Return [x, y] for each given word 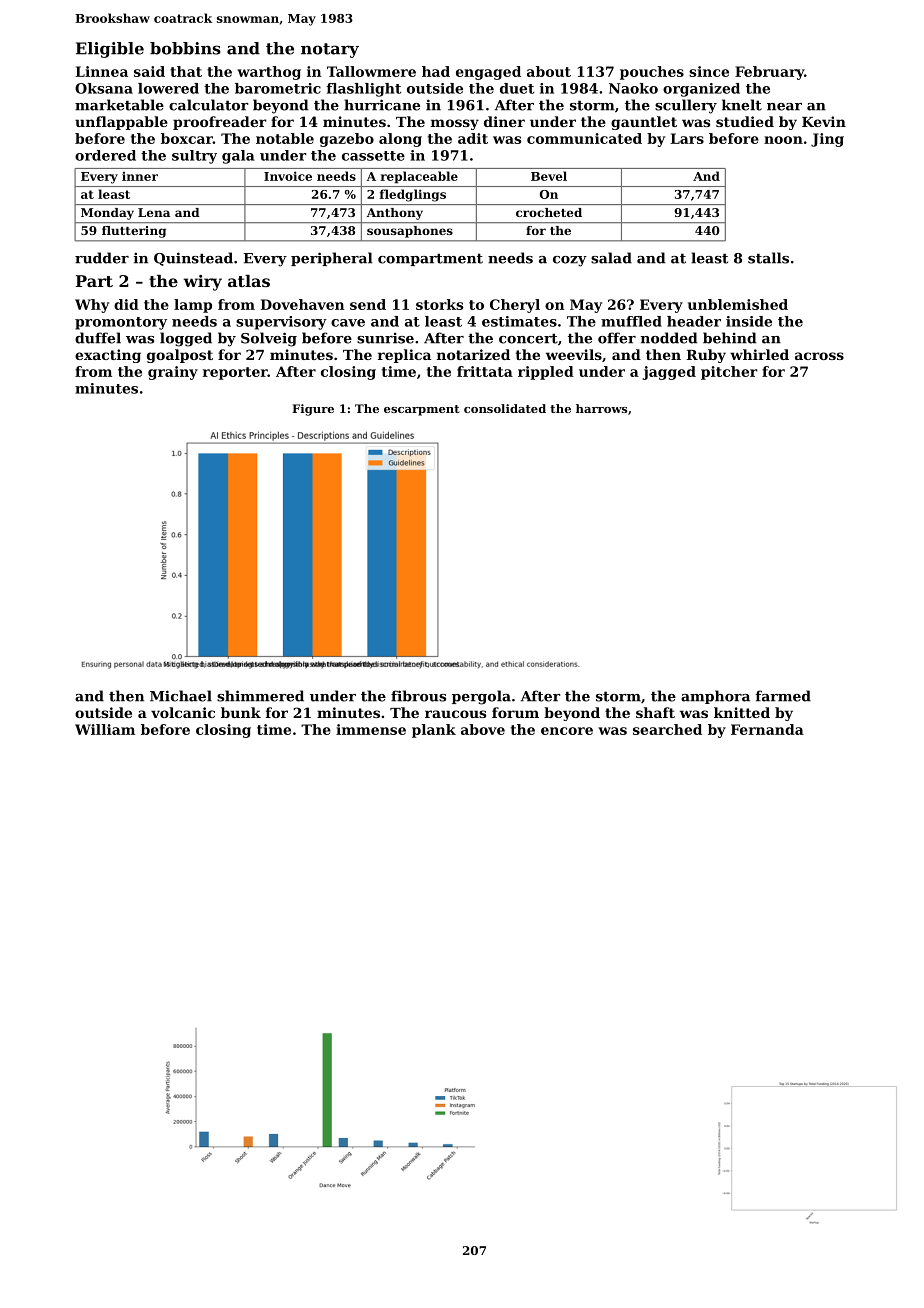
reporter [235, 373]
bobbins [185, 48]
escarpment [421, 410]
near [784, 107]
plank [434, 731]
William [105, 729]
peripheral [332, 259]
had [436, 71]
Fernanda [767, 729]
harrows [601, 408]
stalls [768, 258]
